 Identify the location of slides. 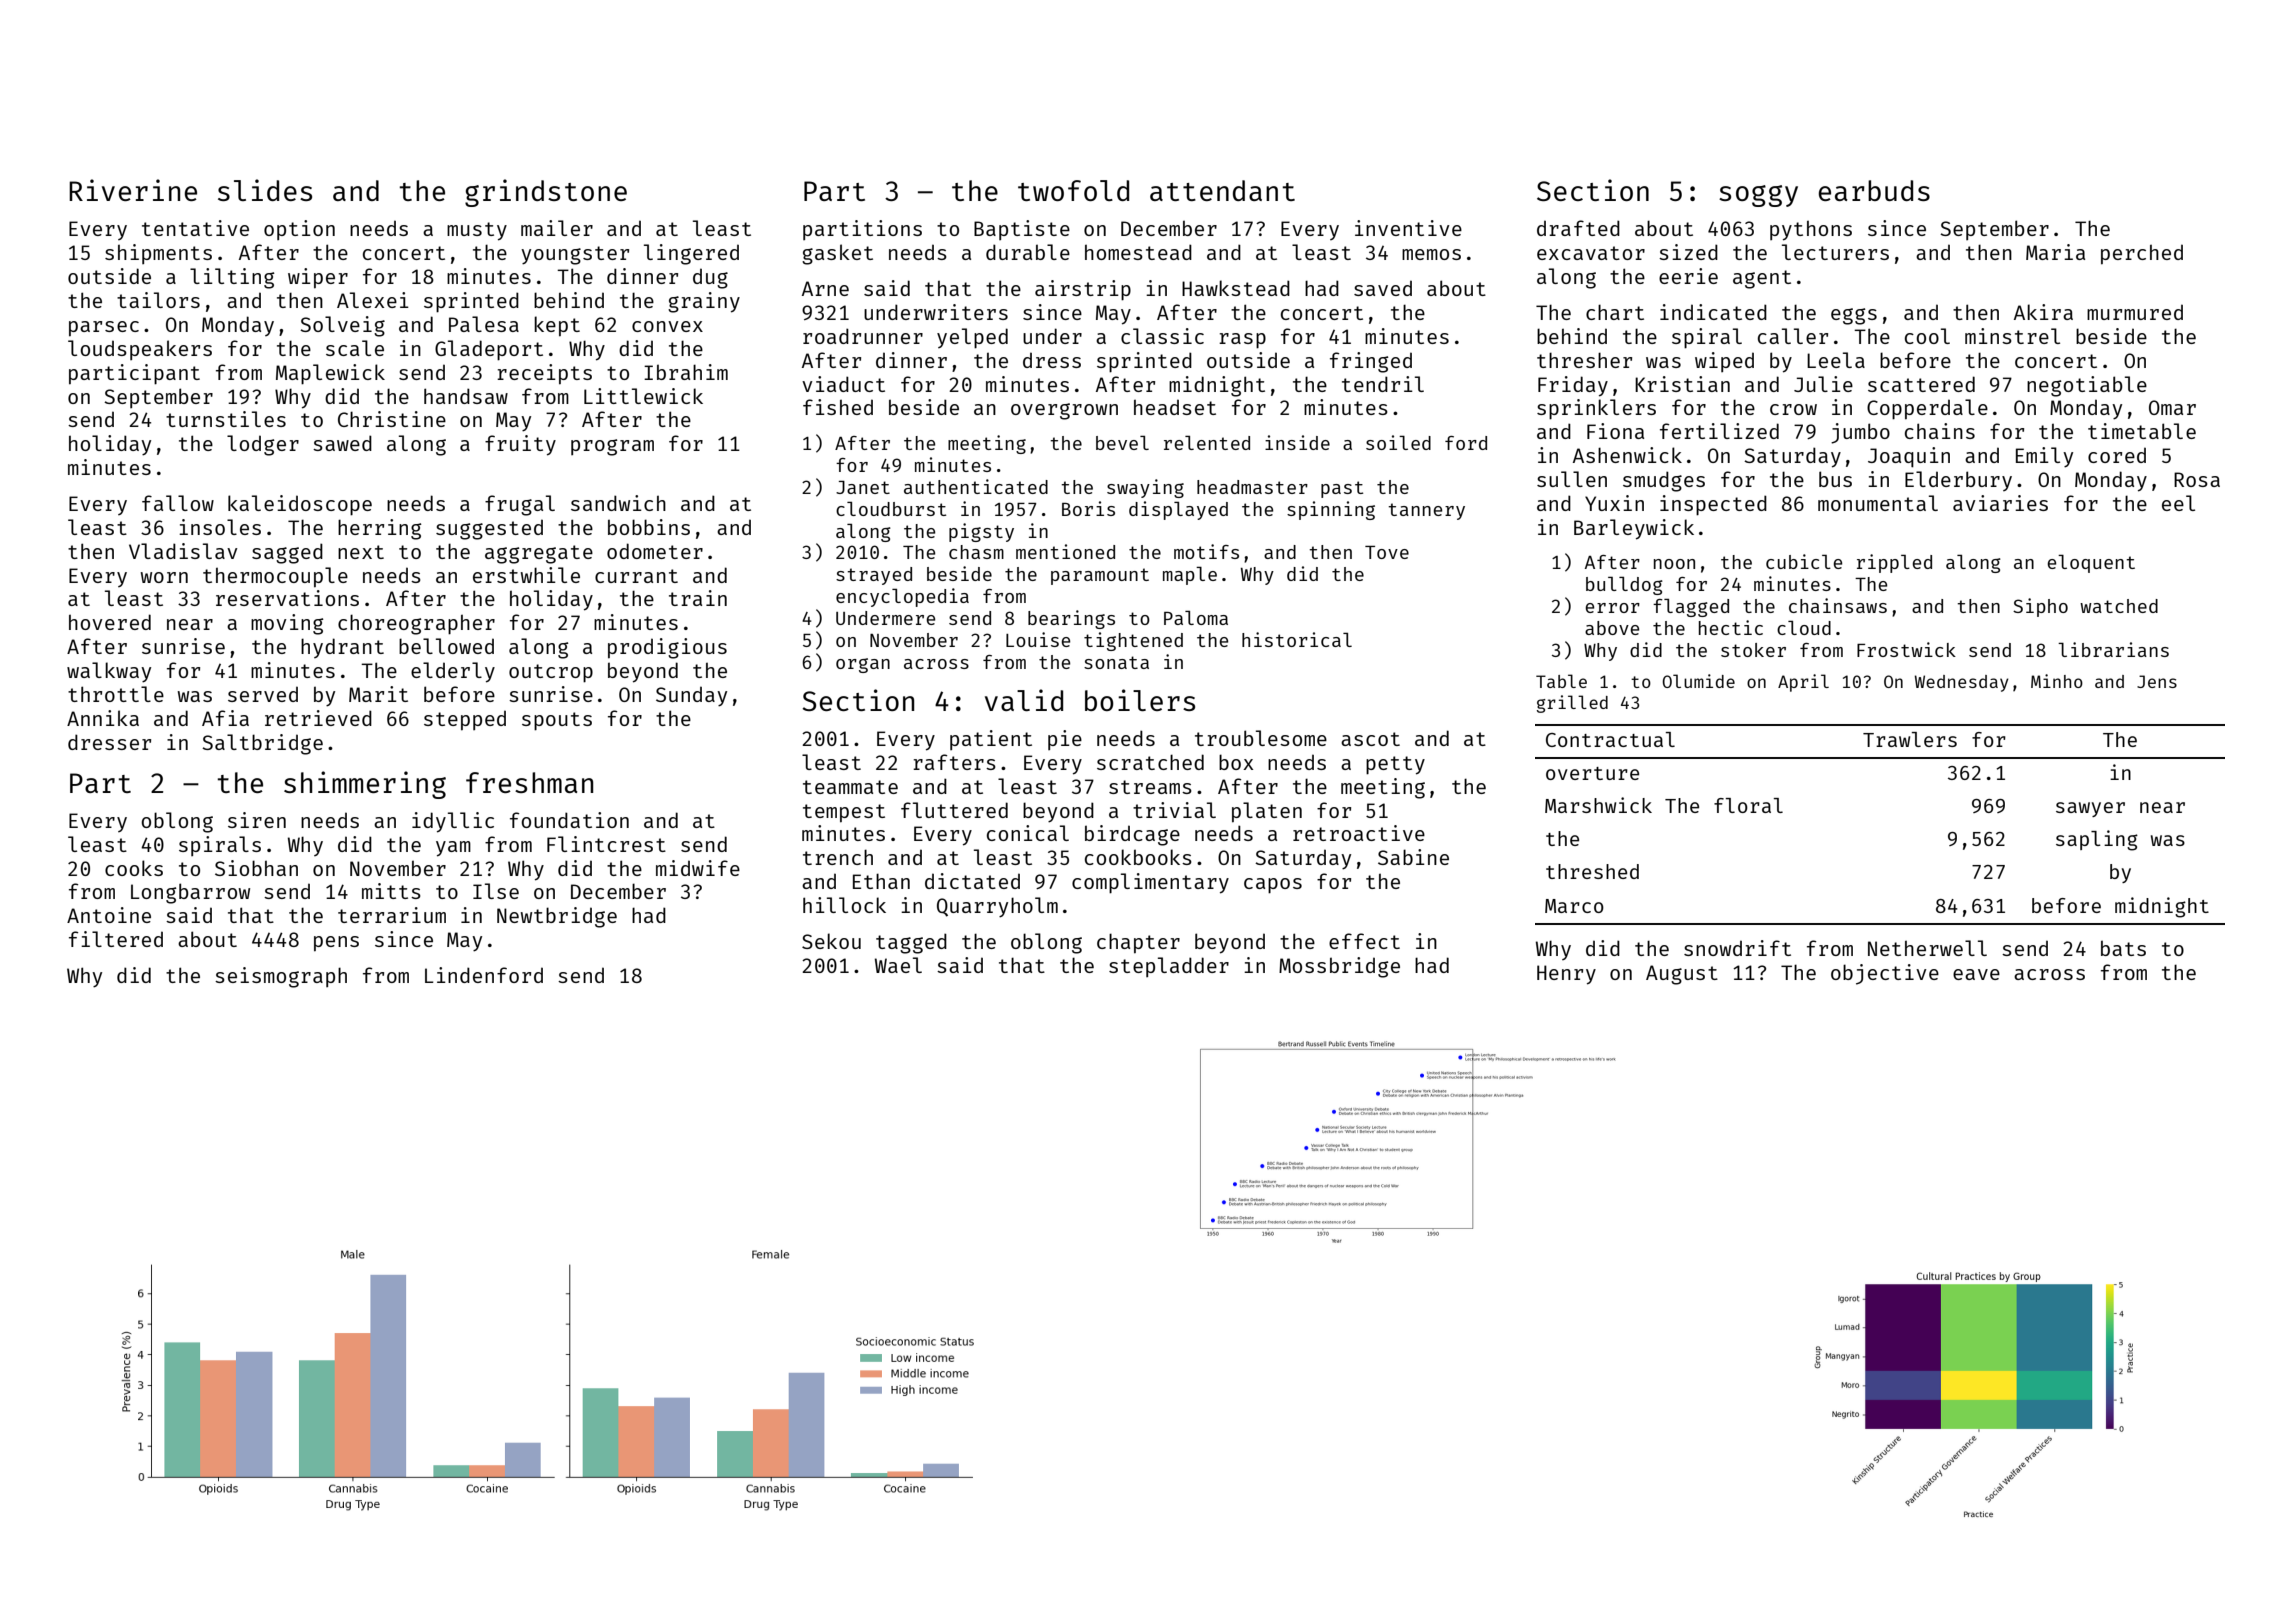
(265, 190).
